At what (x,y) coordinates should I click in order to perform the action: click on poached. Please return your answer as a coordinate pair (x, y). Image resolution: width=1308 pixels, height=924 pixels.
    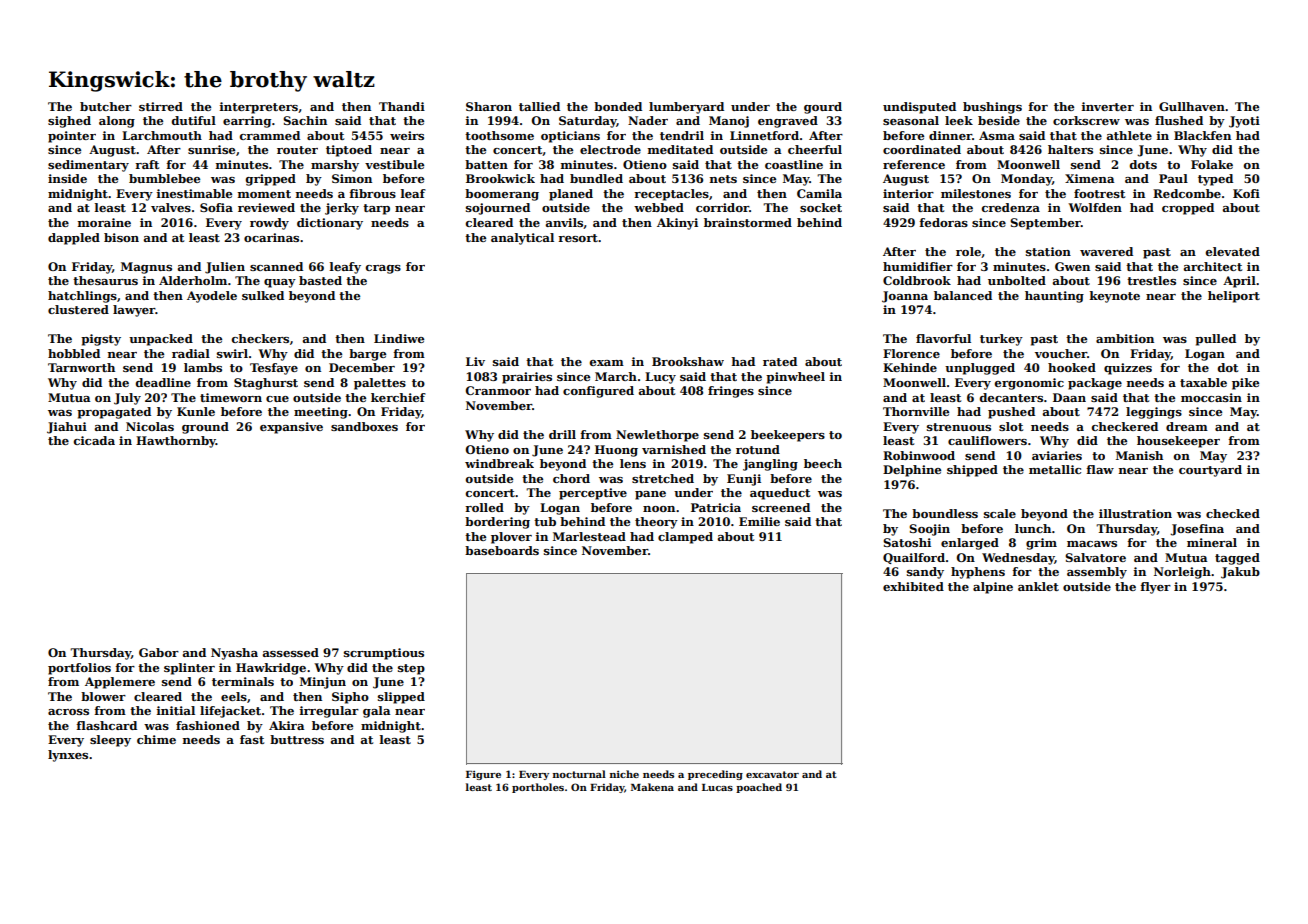
    Looking at the image, I should click on (759, 788).
